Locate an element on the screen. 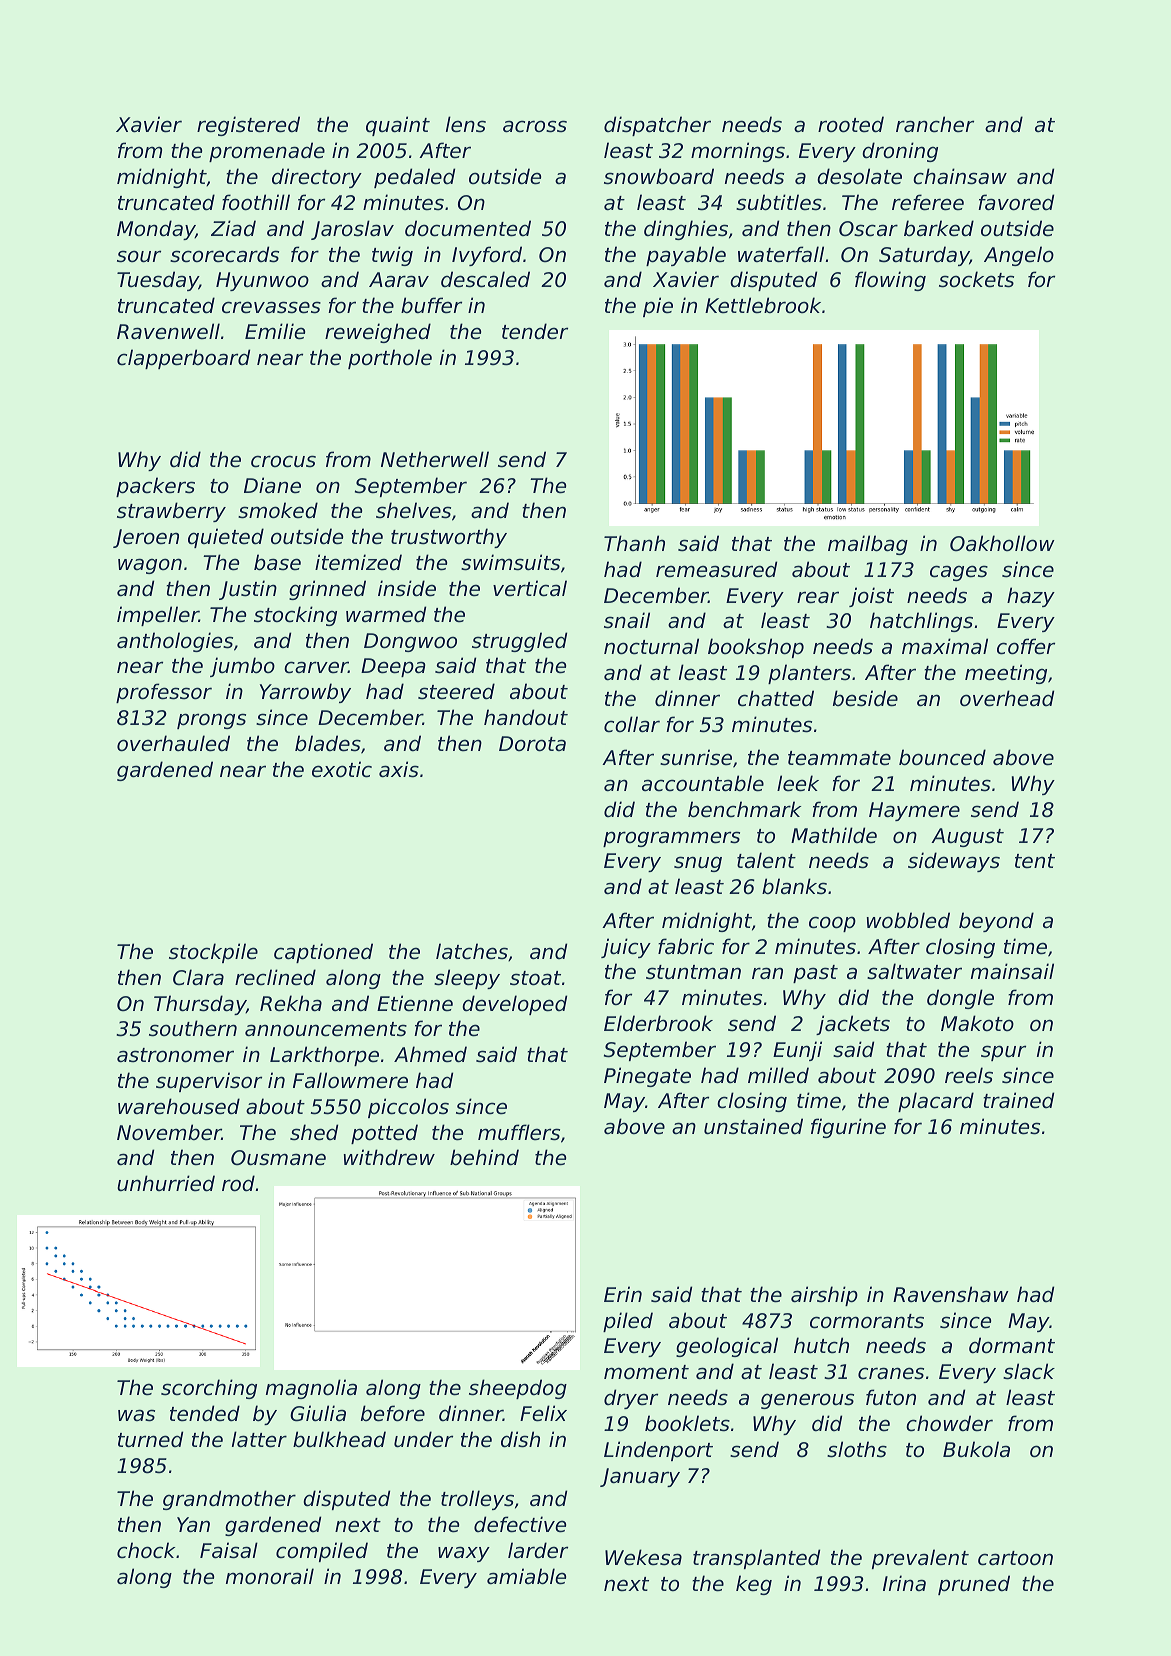 The height and width of the screenshot is (1656, 1171). across is located at coordinates (535, 126).
